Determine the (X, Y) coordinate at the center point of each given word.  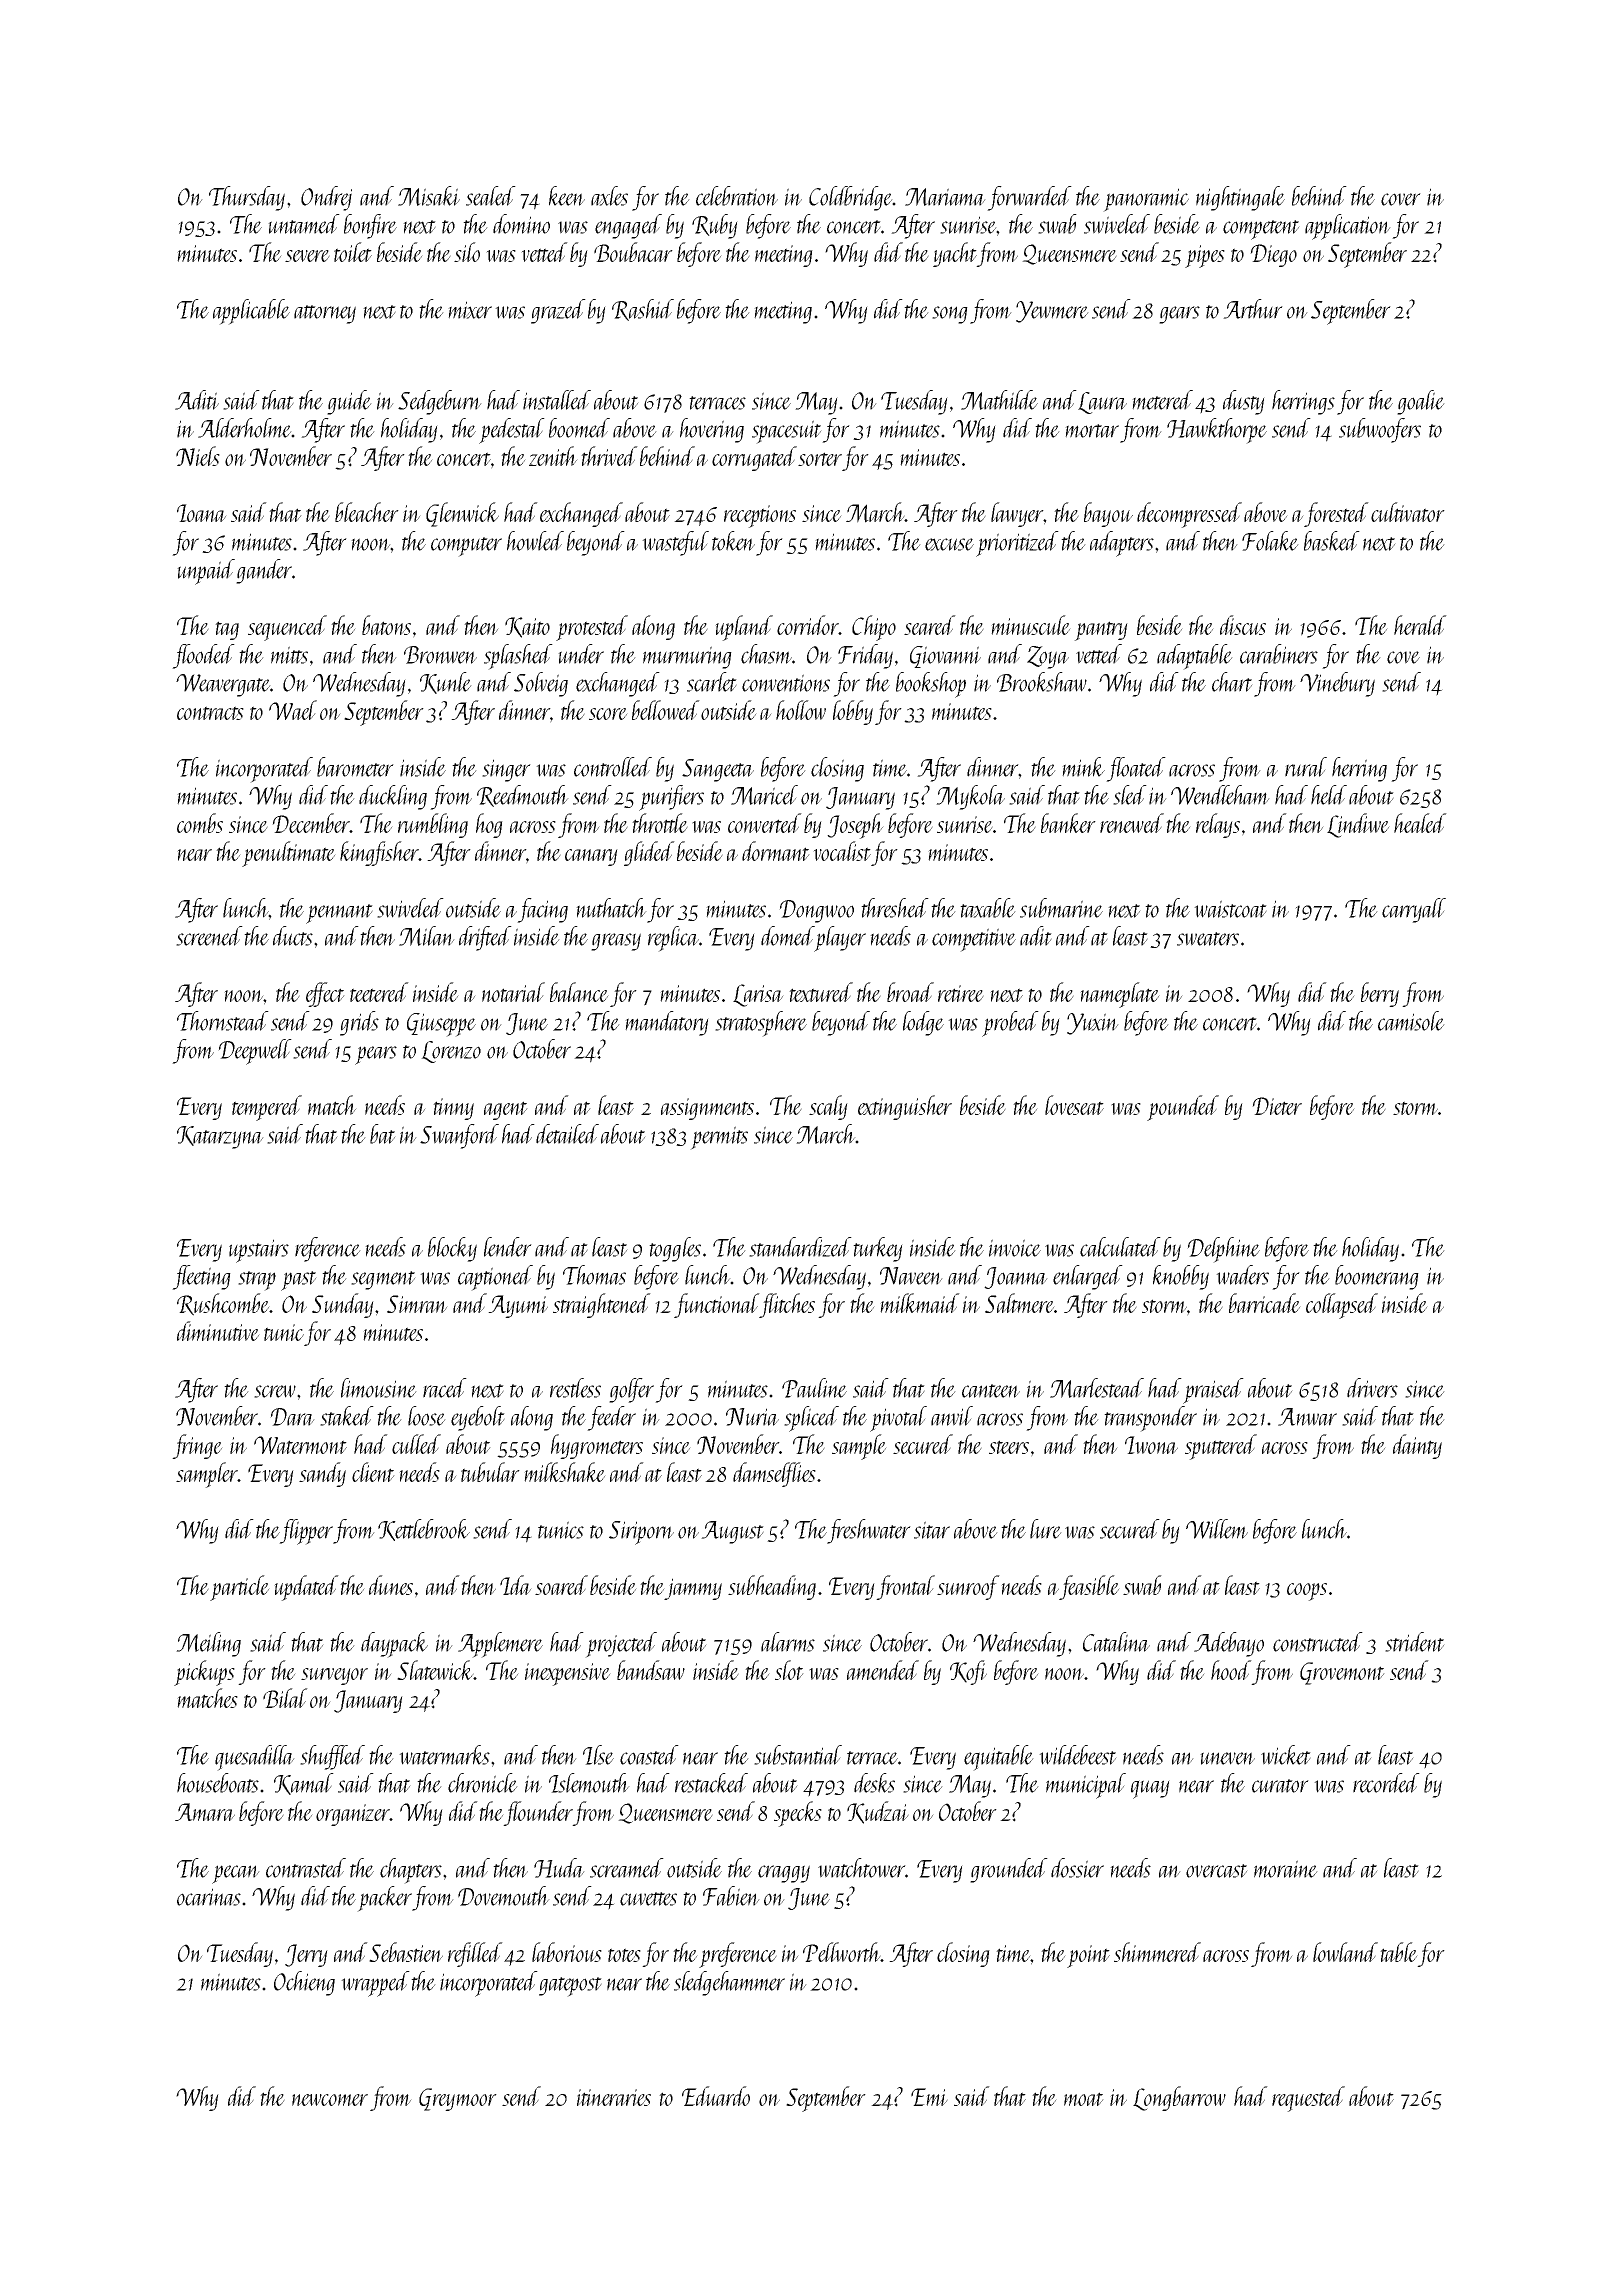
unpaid (206, 572)
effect (325, 994)
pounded (1183, 1108)
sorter (820, 459)
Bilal (285, 1698)
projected (621, 1645)
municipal (1086, 1786)
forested (1336, 514)
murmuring (687, 657)
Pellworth (842, 1952)
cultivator (1408, 512)
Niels (198, 456)
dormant (776, 851)
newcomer (330, 2100)
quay (1150, 1789)
